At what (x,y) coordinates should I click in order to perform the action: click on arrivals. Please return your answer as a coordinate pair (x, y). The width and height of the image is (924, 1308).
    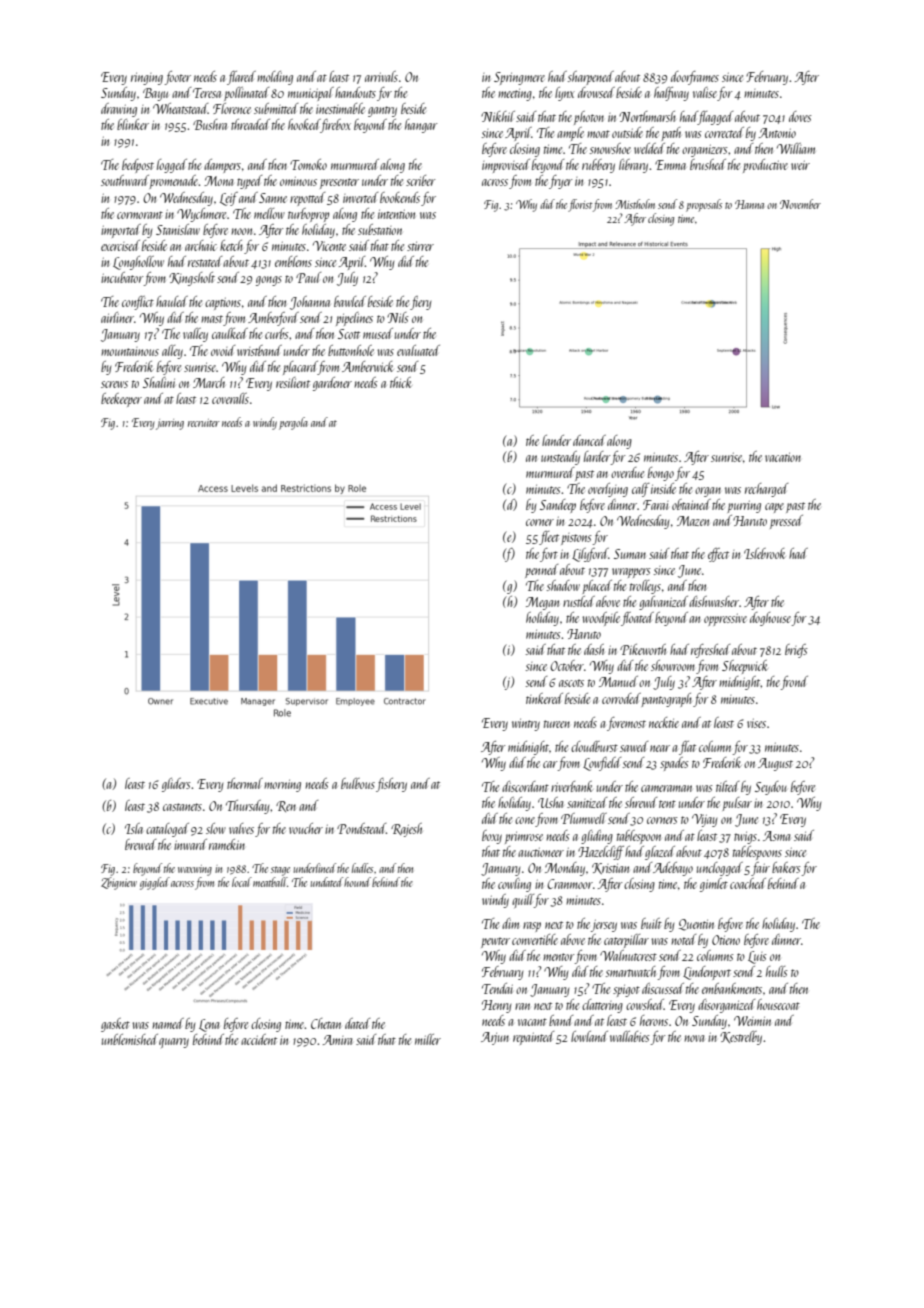
    Looking at the image, I should click on (381, 76).
